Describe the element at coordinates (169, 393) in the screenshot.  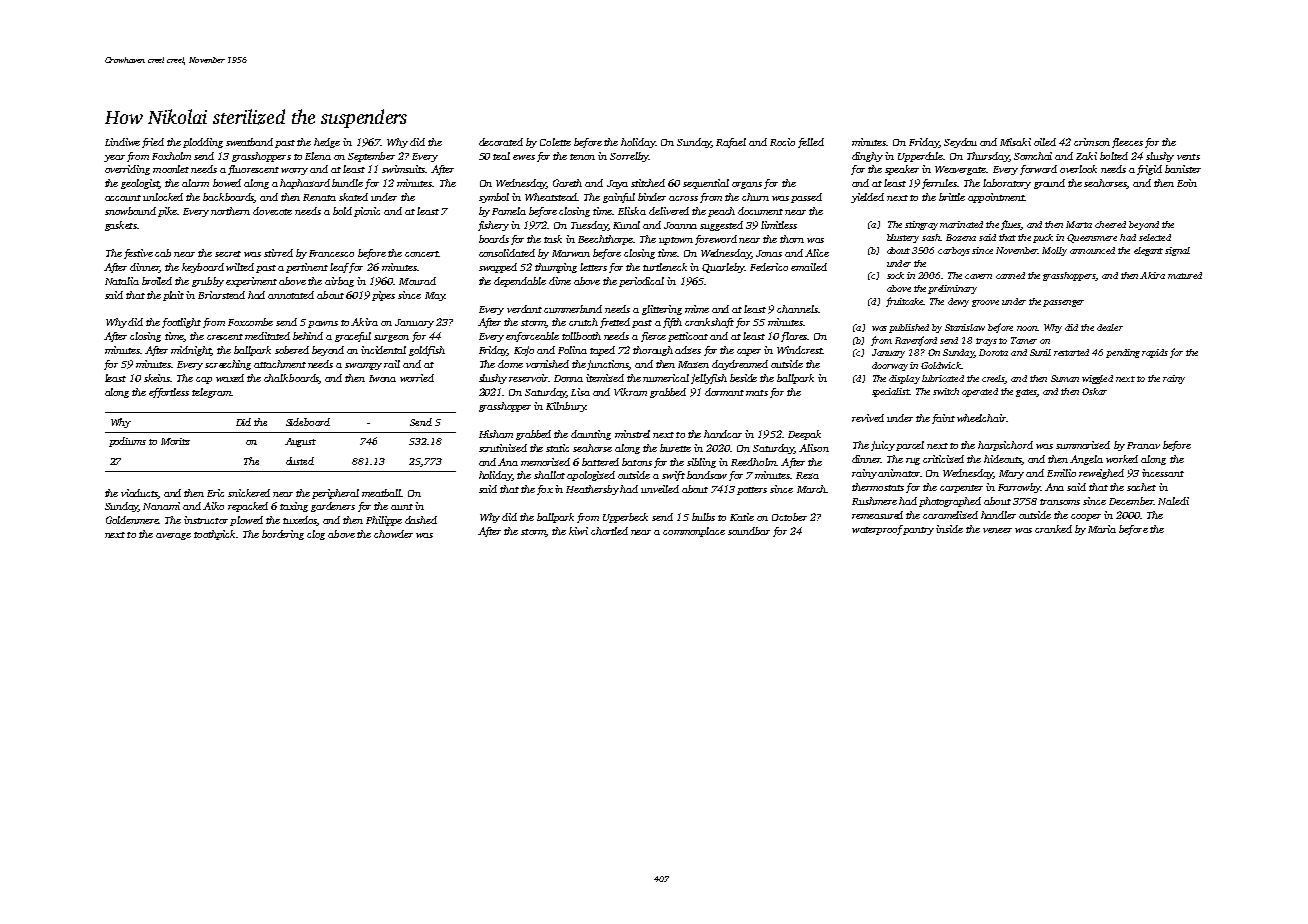
I see `effortless` at that location.
